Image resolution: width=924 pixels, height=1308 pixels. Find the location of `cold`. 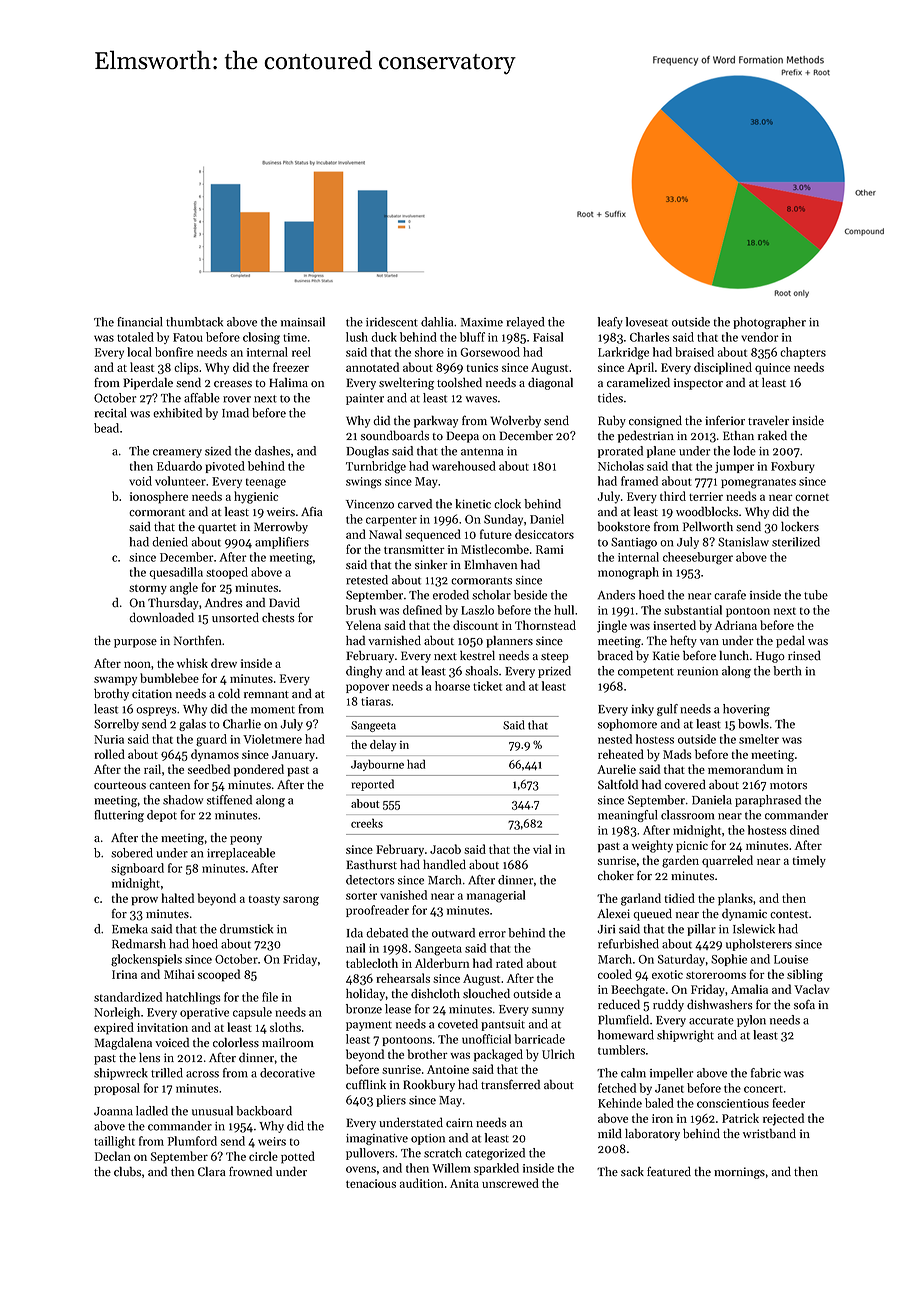

cold is located at coordinates (229, 693).
